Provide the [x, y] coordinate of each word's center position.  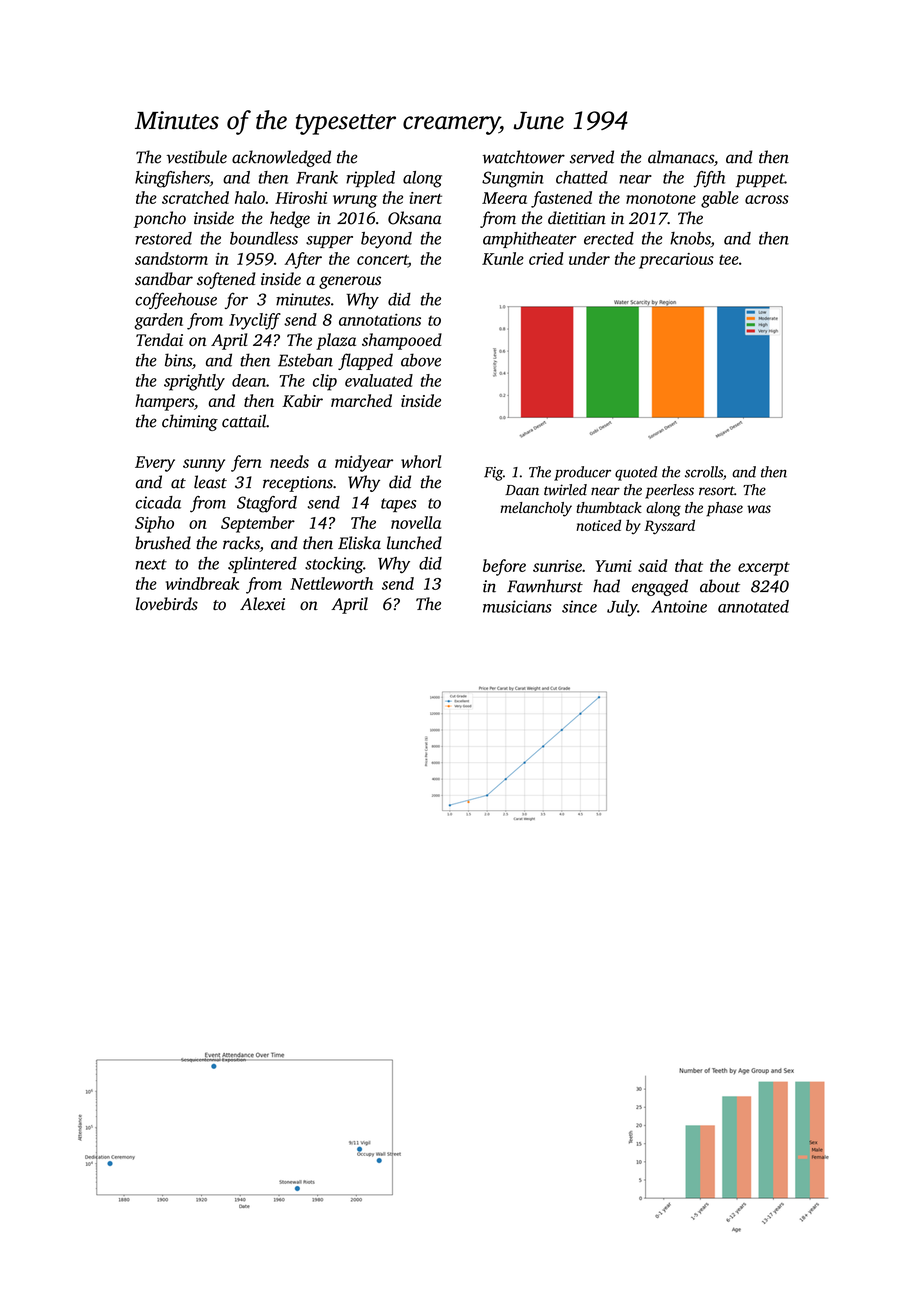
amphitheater [529, 240]
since [579, 606]
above [421, 360]
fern [246, 463]
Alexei [262, 603]
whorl [421, 461]
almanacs [681, 157]
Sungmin [513, 179]
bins [178, 360]
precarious [676, 261]
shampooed [402, 341]
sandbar [164, 279]
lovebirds [167, 604]
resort [716, 491]
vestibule [196, 157]
